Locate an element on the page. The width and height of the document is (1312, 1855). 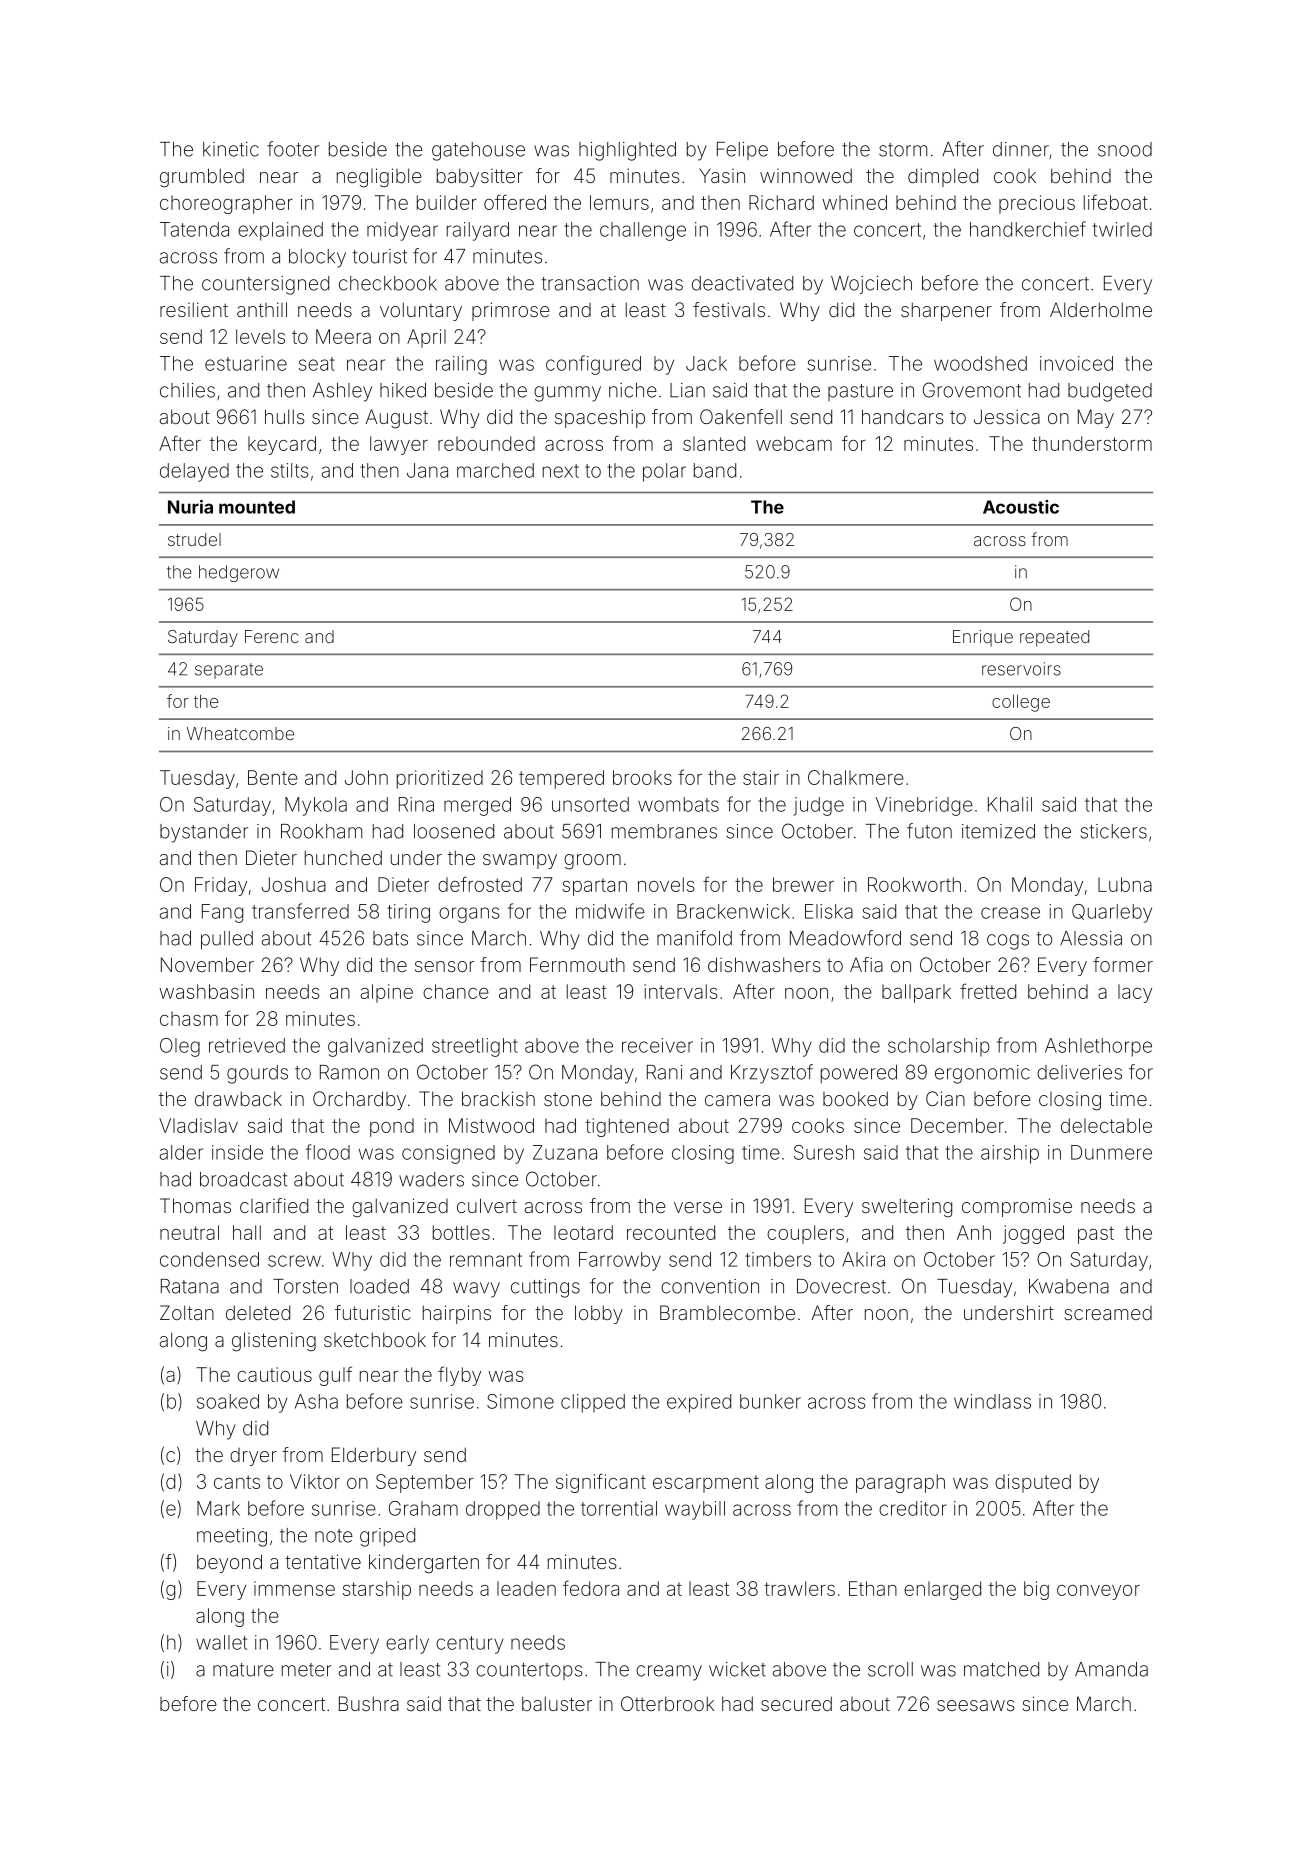
retrieved is located at coordinates (247, 1045).
